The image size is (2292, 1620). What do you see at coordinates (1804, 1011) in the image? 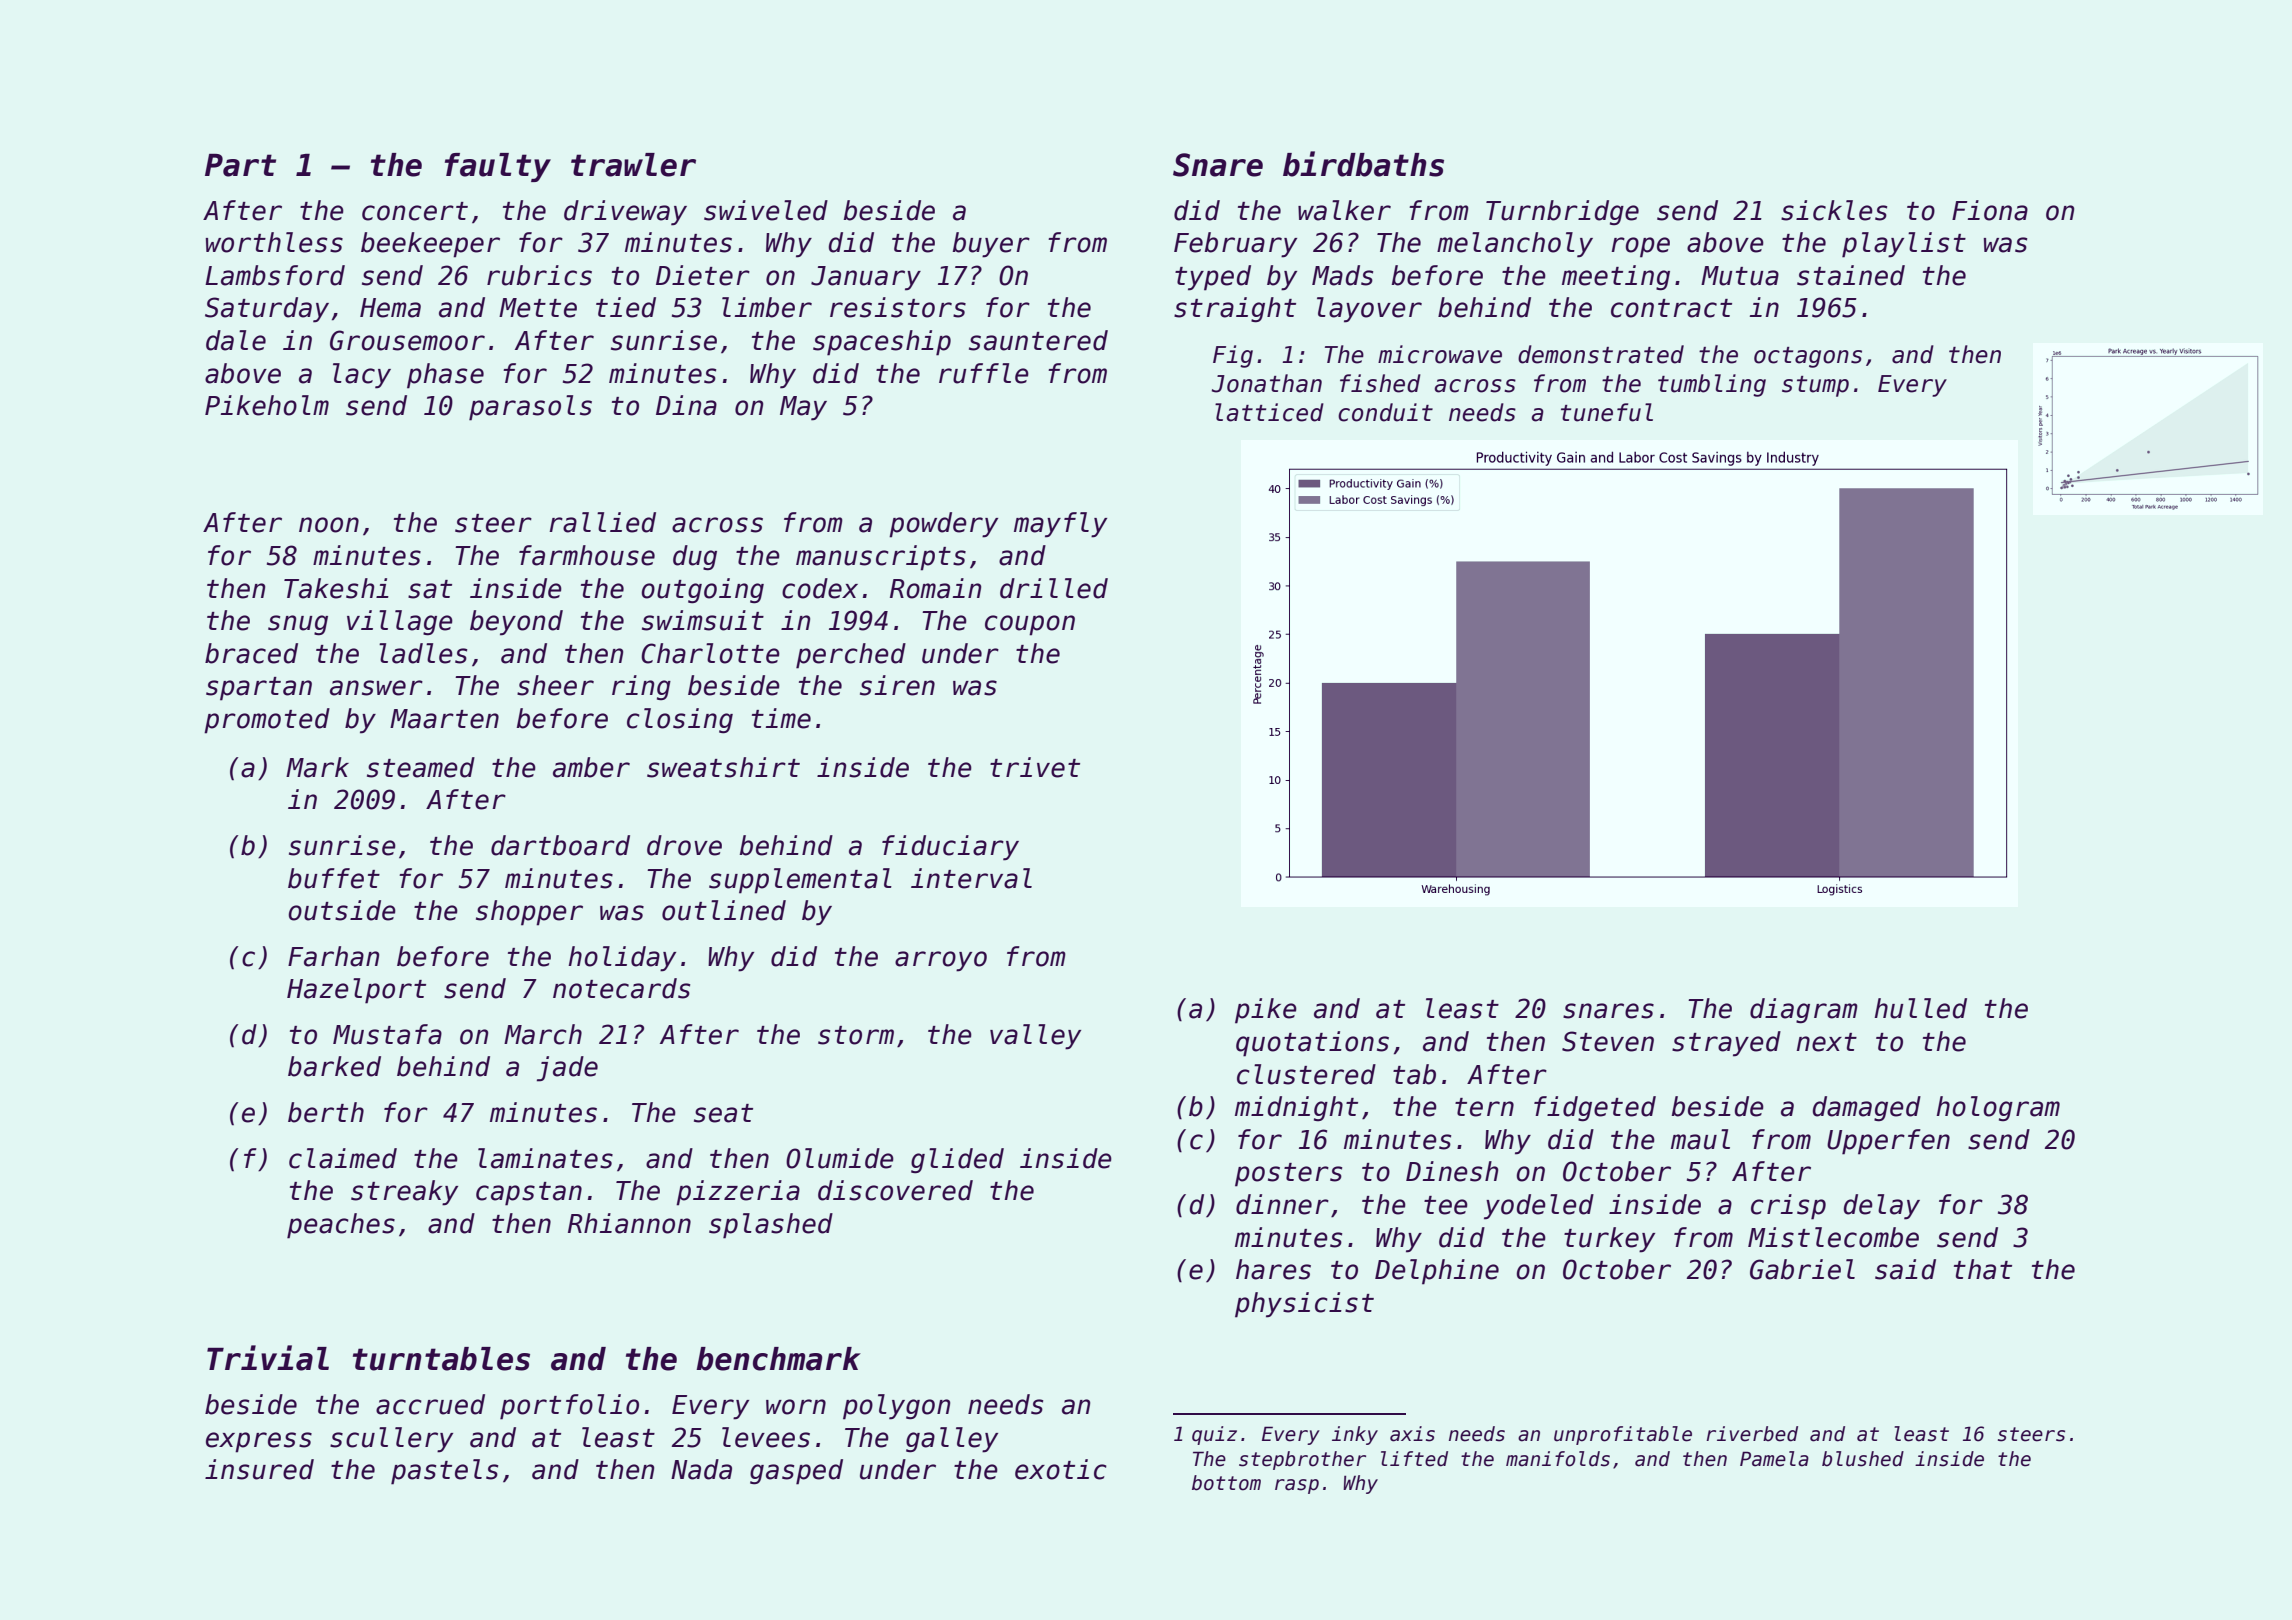
I see `diagram` at bounding box center [1804, 1011].
